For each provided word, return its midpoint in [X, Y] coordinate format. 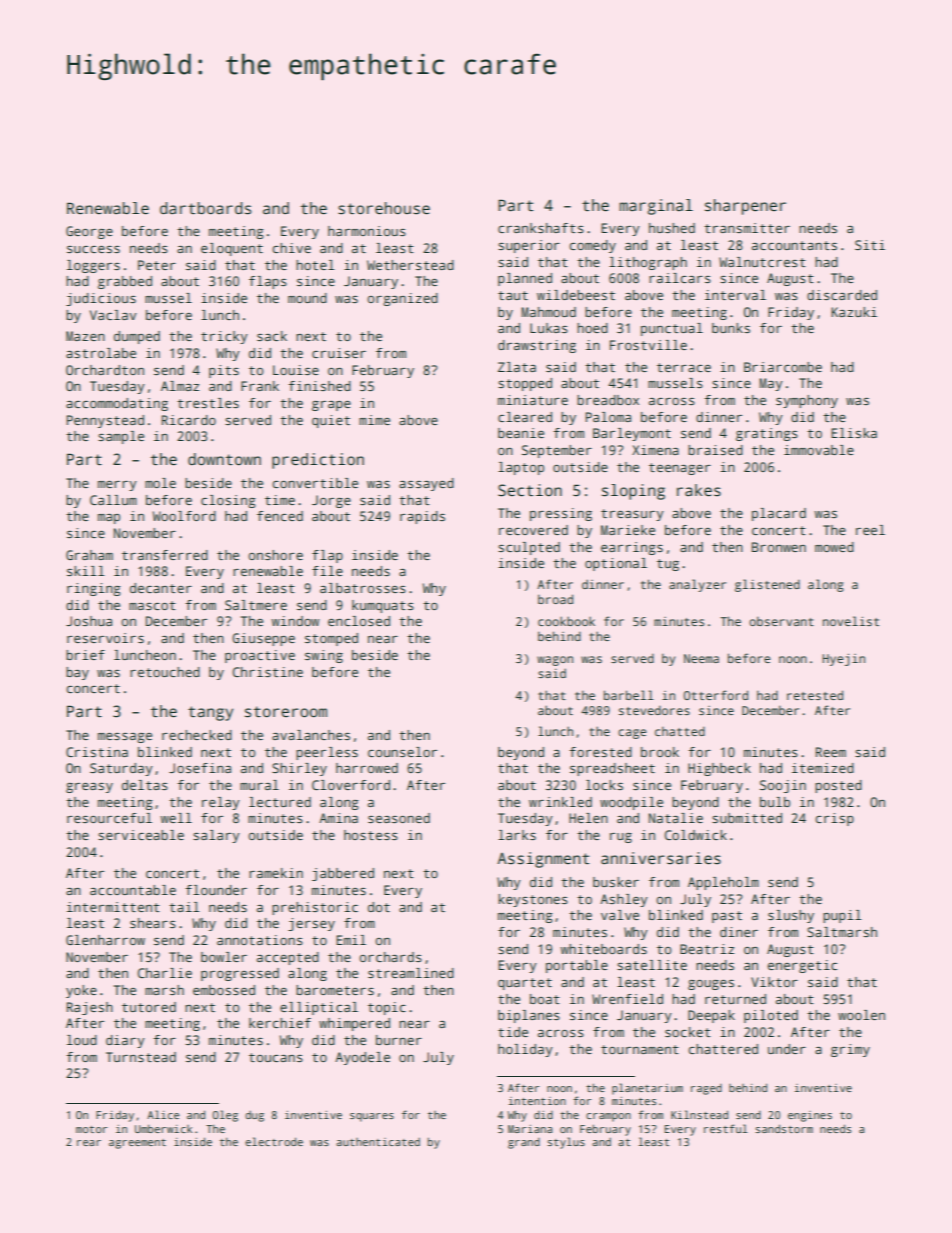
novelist [851, 621]
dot [379, 907]
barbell [629, 695]
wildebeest [576, 295]
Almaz [180, 386]
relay [221, 803]
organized [402, 299]
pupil [842, 916]
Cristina [97, 752]
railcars [680, 278]
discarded [842, 295]
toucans [276, 1057]
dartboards [205, 208]
